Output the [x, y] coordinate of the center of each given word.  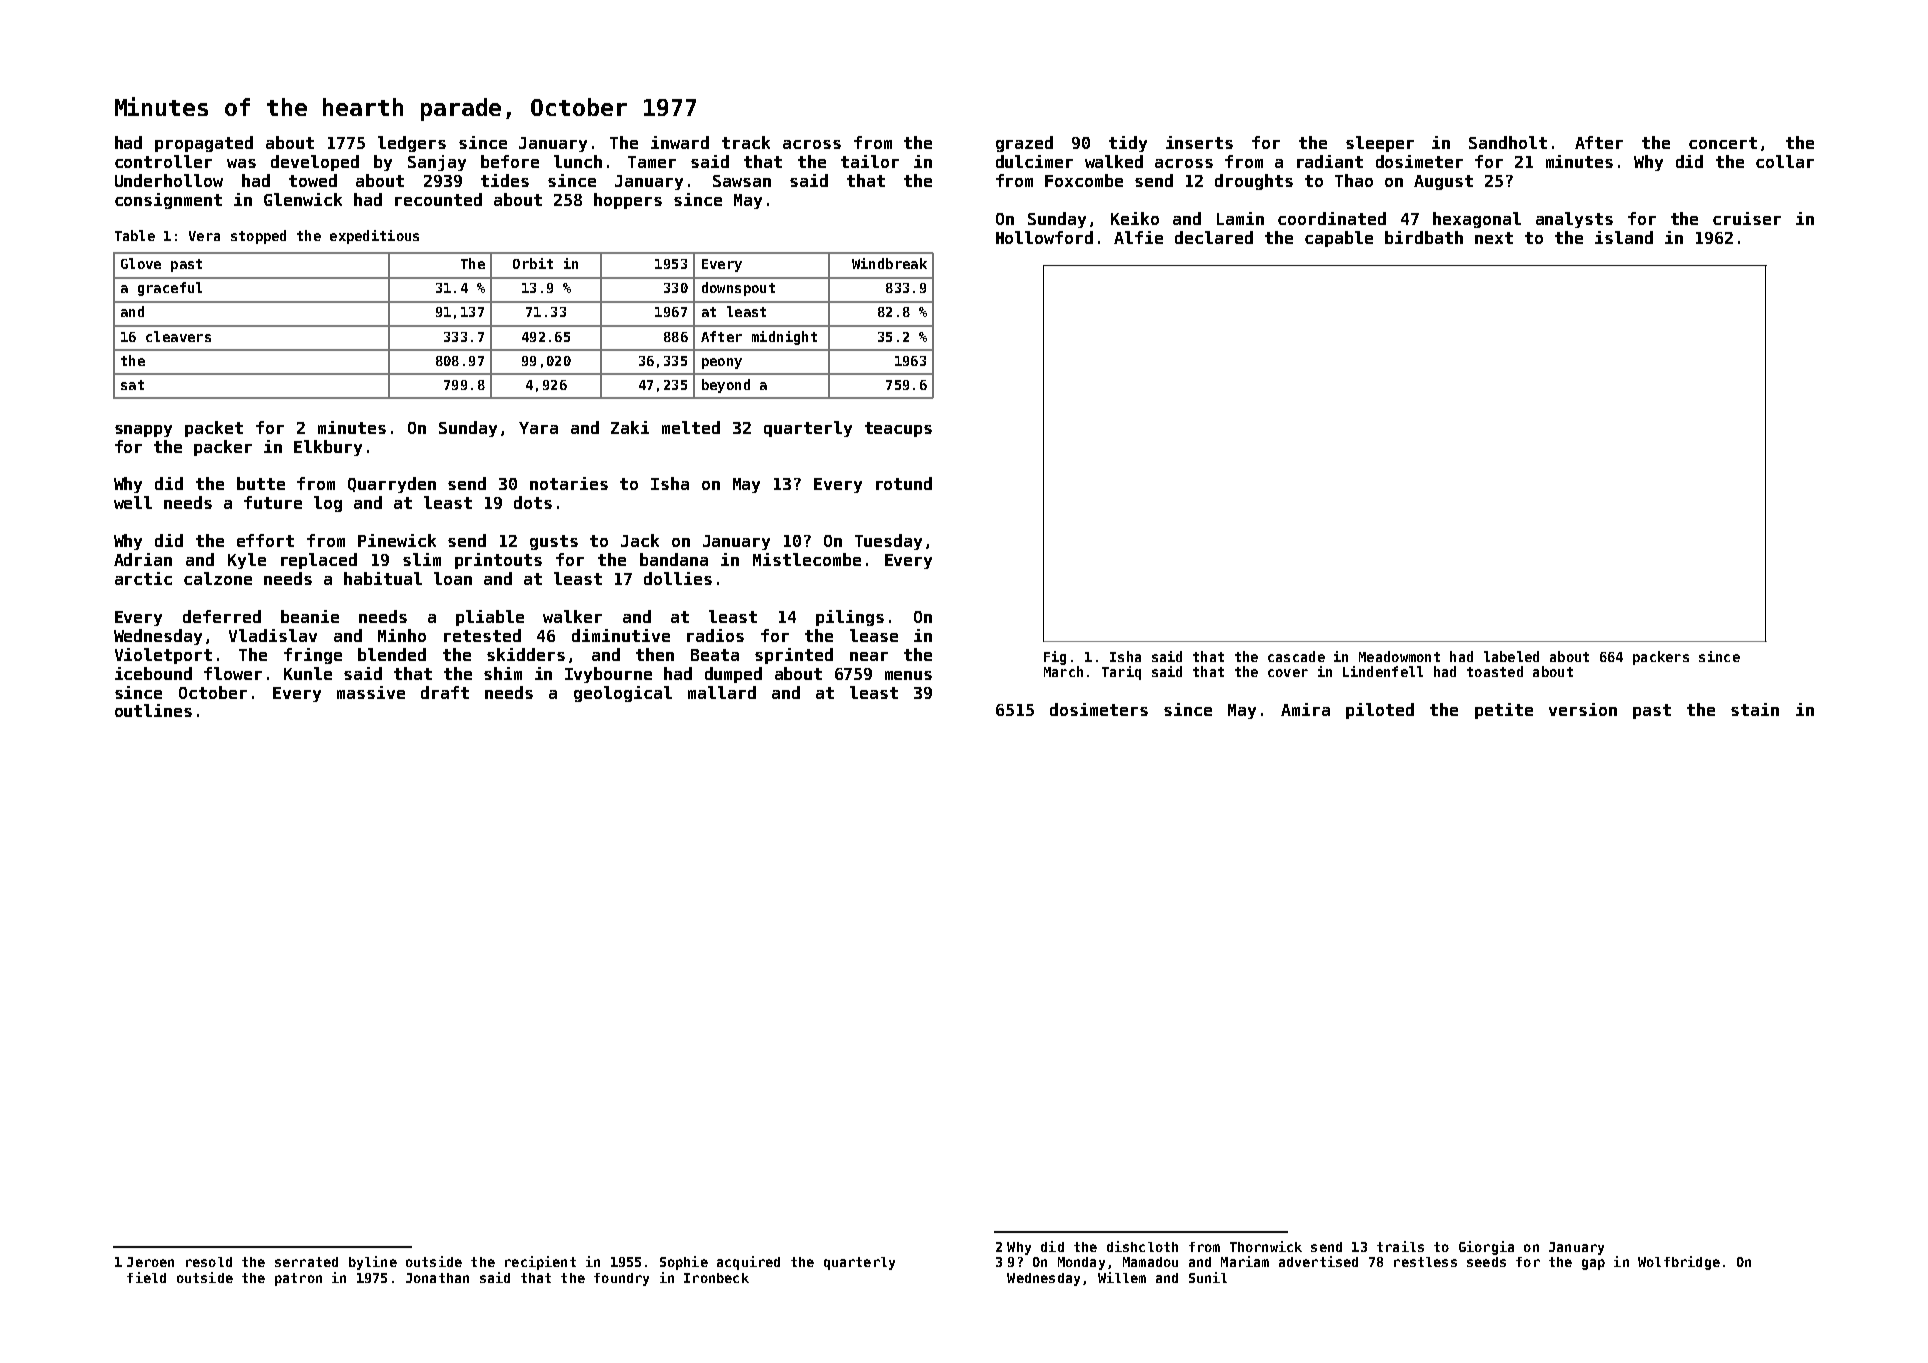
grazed [1024, 144]
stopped [258, 237]
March [1063, 671]
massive [371, 692]
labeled [1511, 656]
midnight [784, 338]
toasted [1495, 671]
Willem [1122, 1277]
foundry [621, 1279]
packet [214, 429]
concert [1723, 143]
